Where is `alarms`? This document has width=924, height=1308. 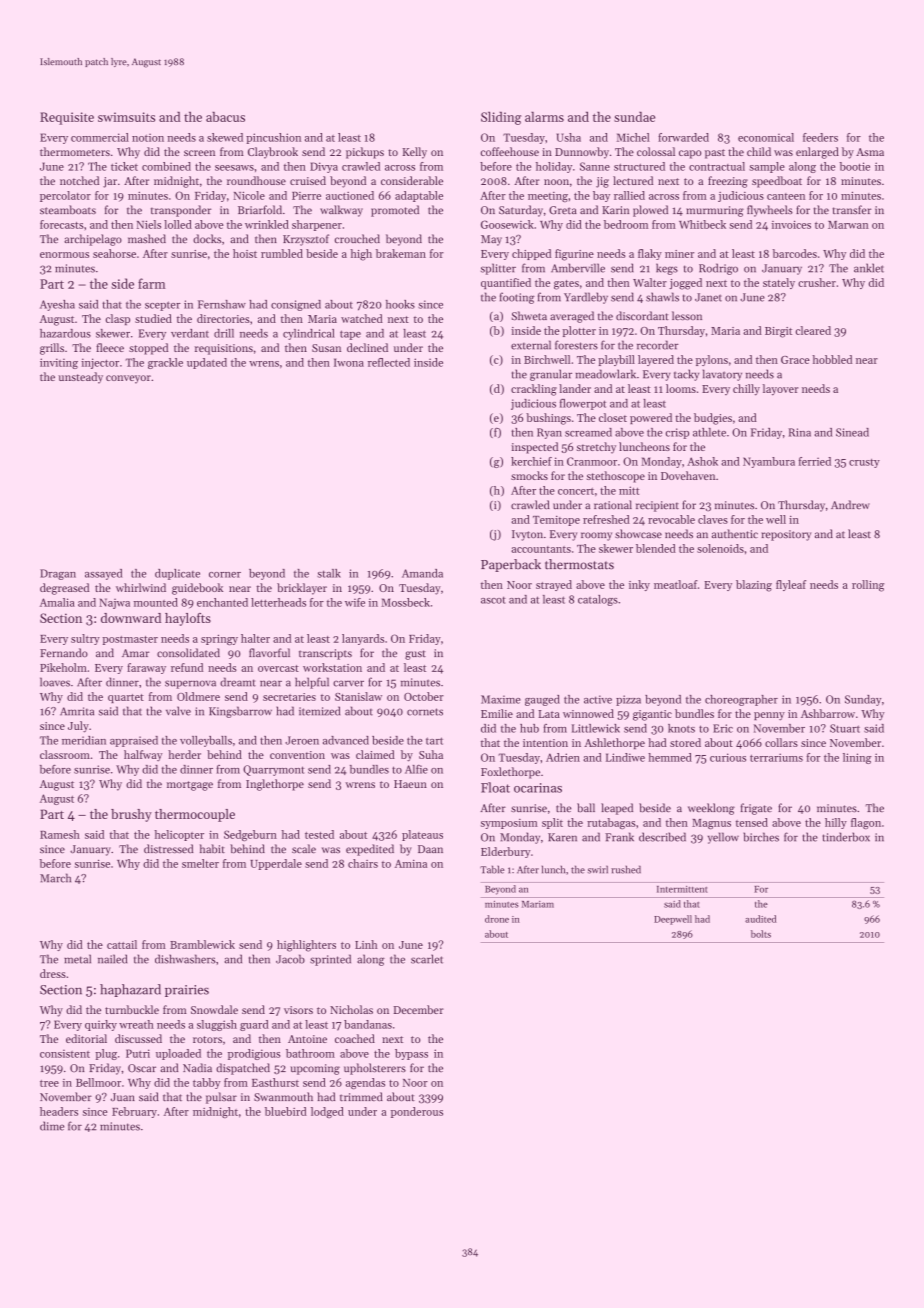 alarms is located at coordinates (544, 116).
